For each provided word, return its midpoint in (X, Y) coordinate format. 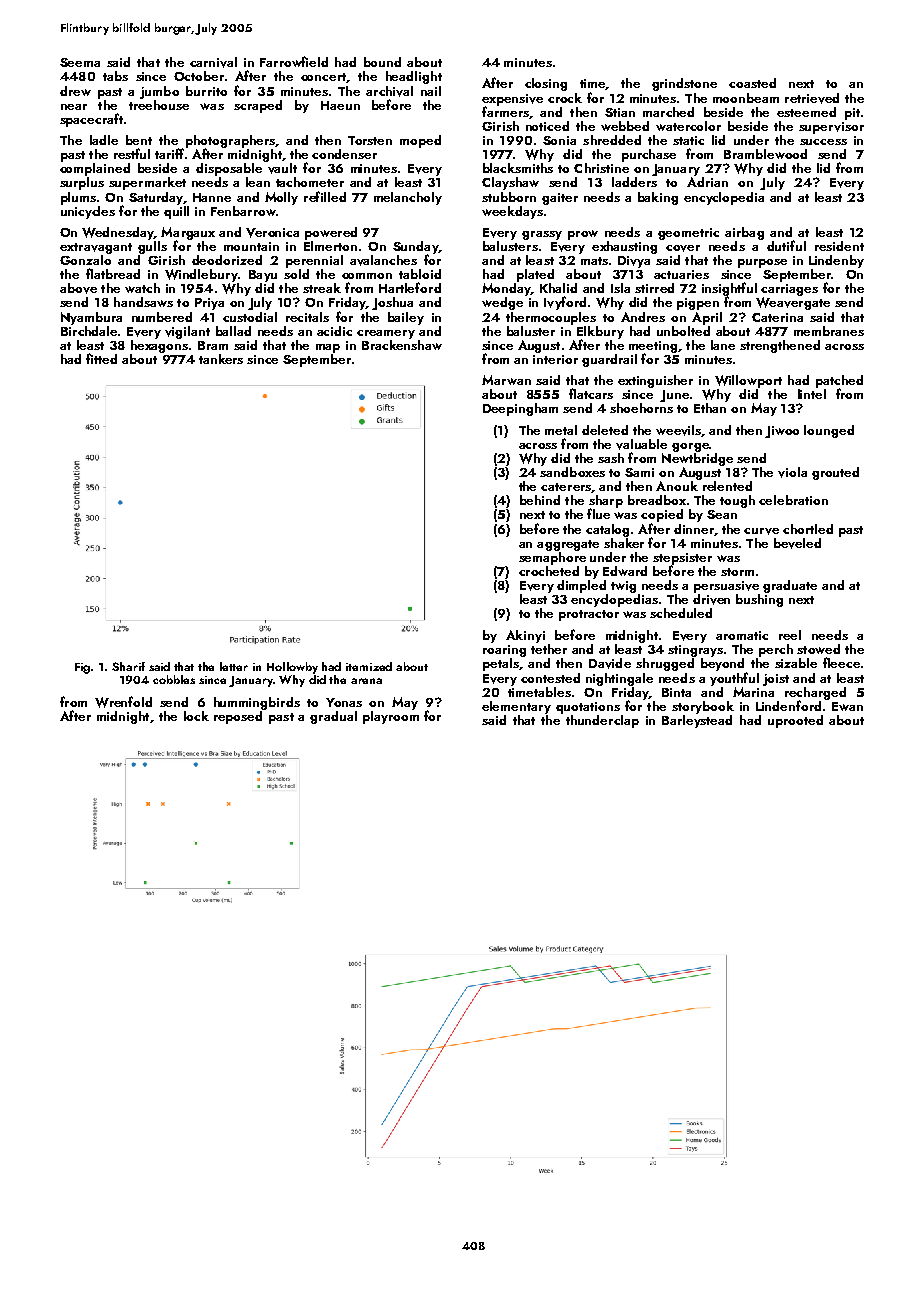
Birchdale (89, 331)
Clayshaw (510, 183)
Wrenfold (123, 702)
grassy (542, 235)
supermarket (147, 183)
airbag (744, 233)
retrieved (812, 98)
